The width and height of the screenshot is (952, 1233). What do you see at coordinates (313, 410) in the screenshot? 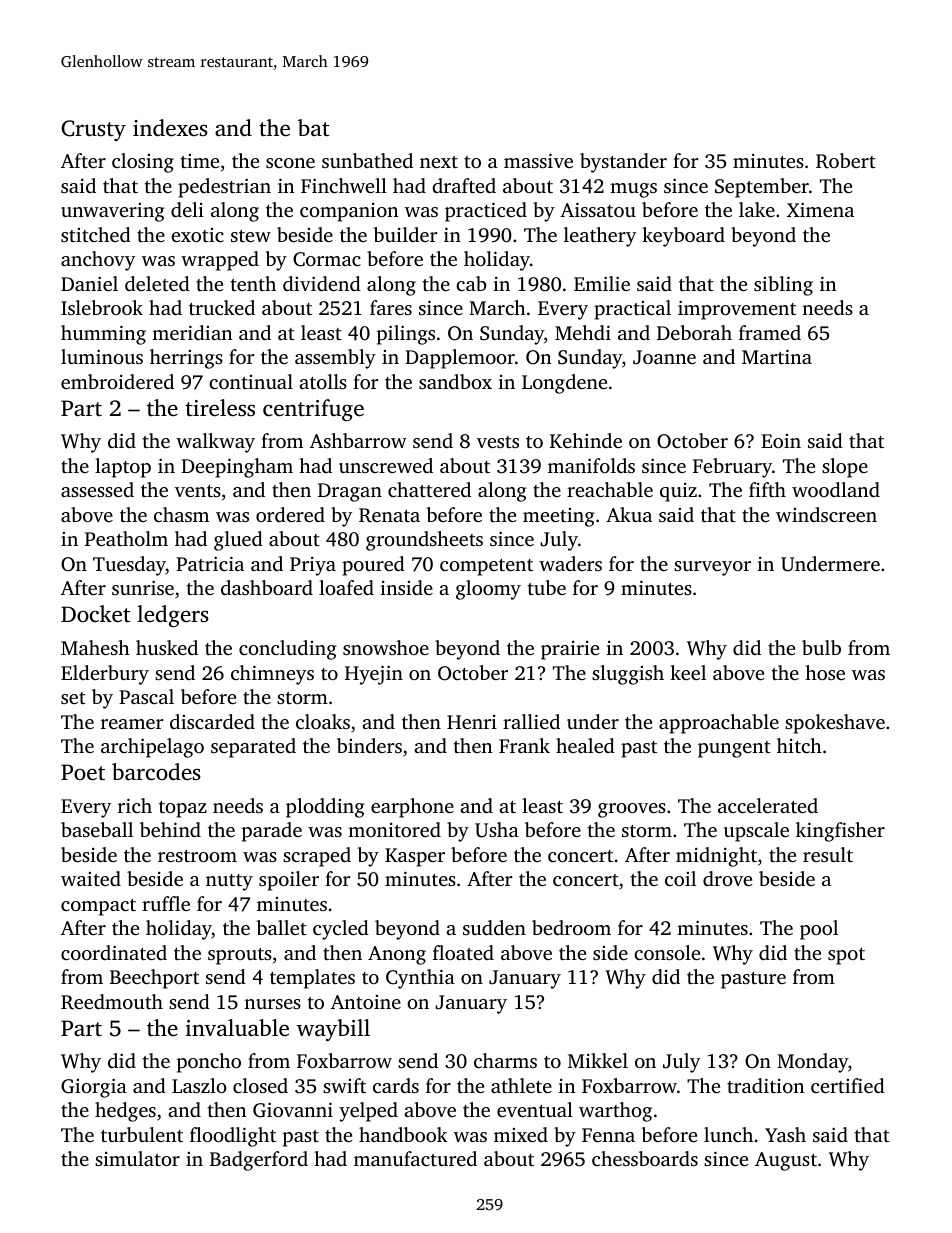
I see `centrifuge` at bounding box center [313, 410].
